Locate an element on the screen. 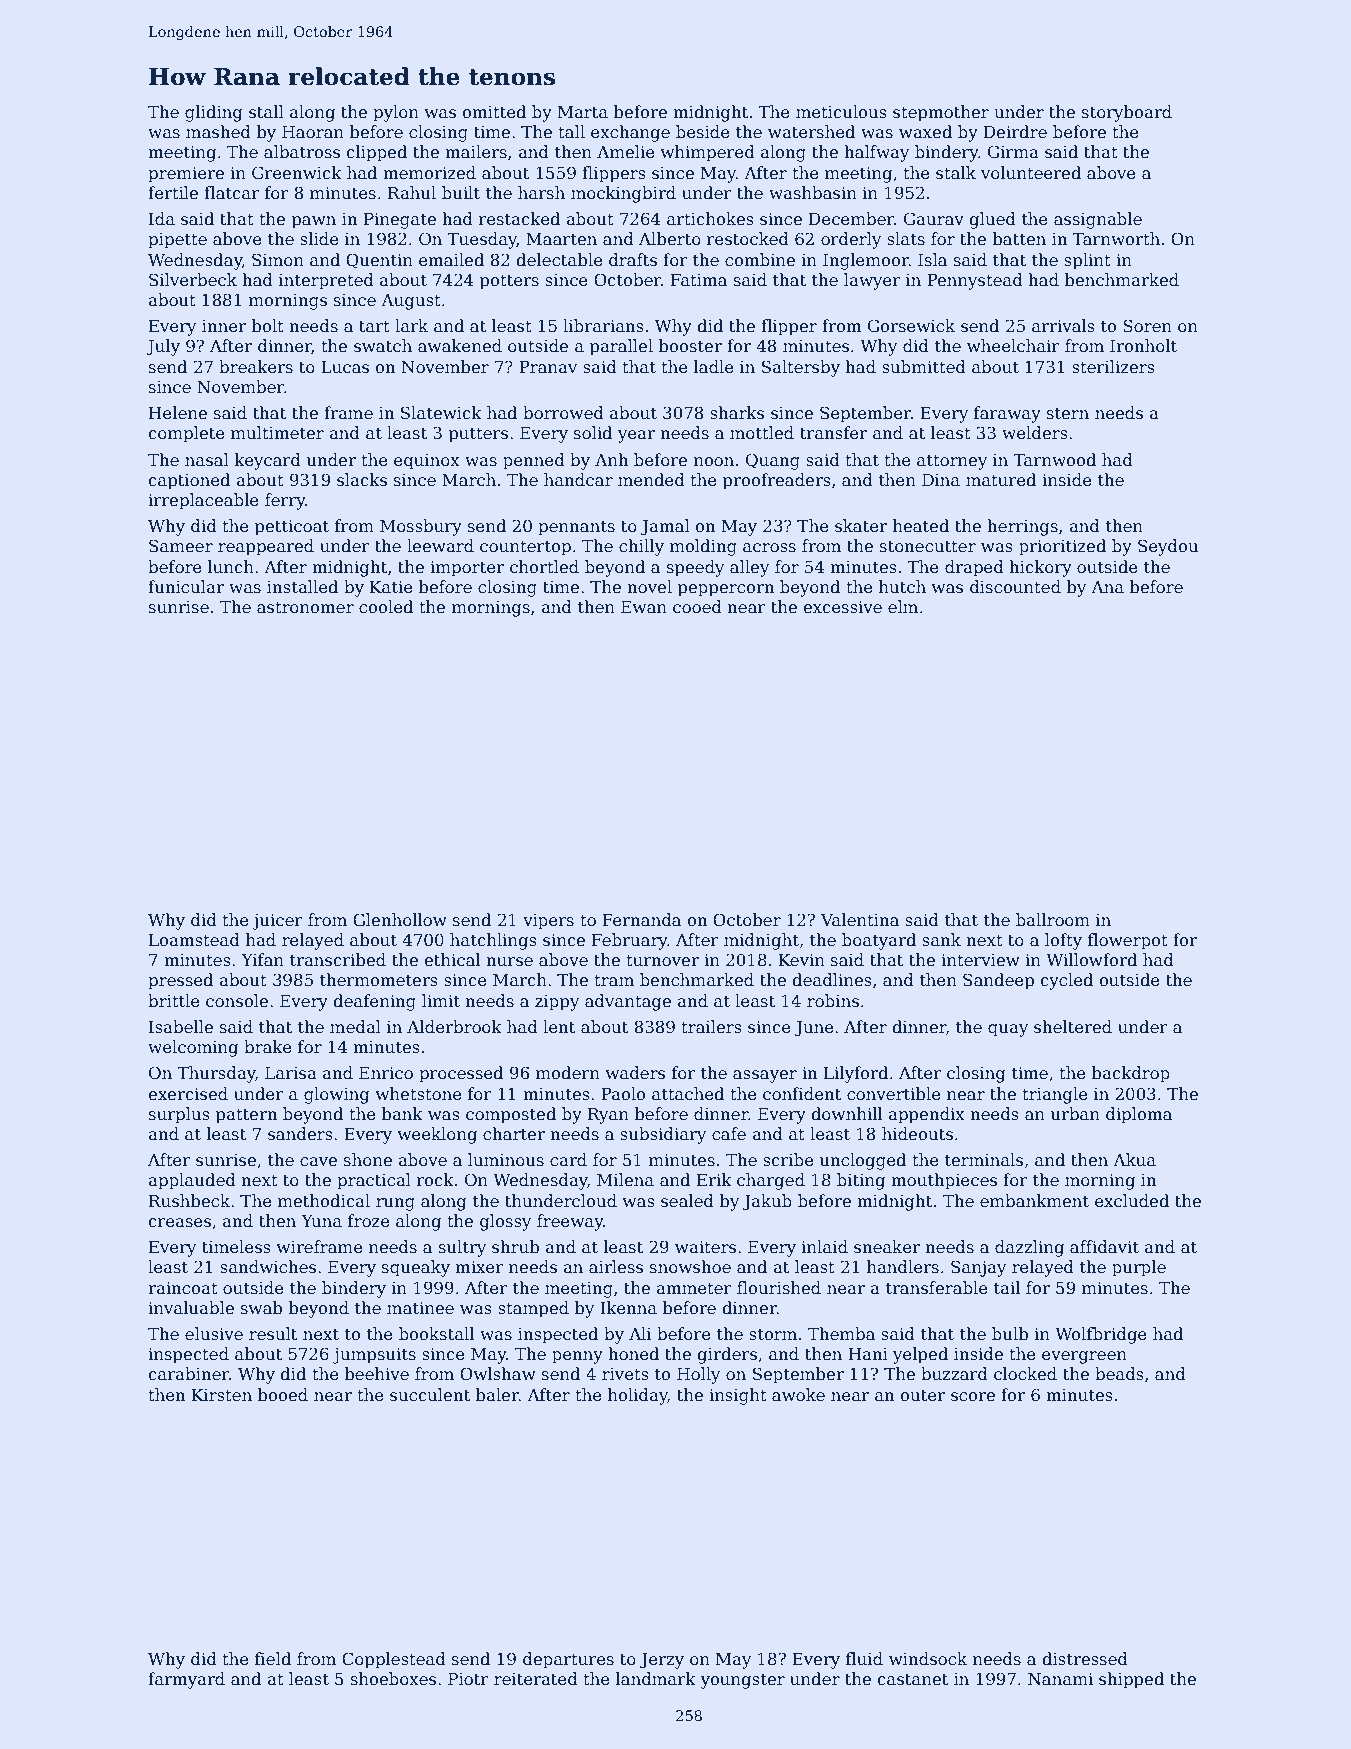 The image size is (1351, 1749). farmyard is located at coordinates (186, 1680).
